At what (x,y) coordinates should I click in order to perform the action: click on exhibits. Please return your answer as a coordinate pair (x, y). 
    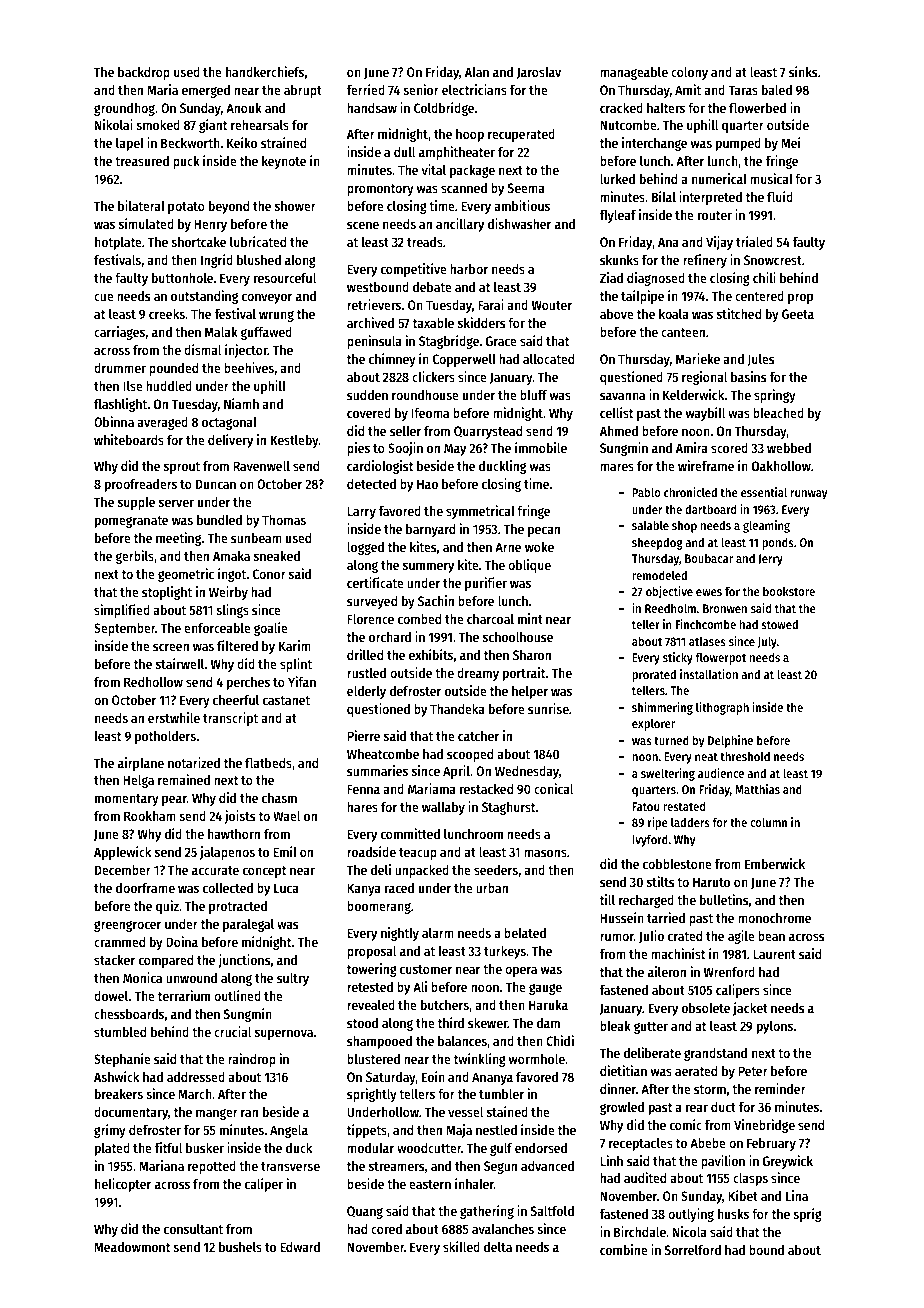
    Looking at the image, I should click on (431, 654).
